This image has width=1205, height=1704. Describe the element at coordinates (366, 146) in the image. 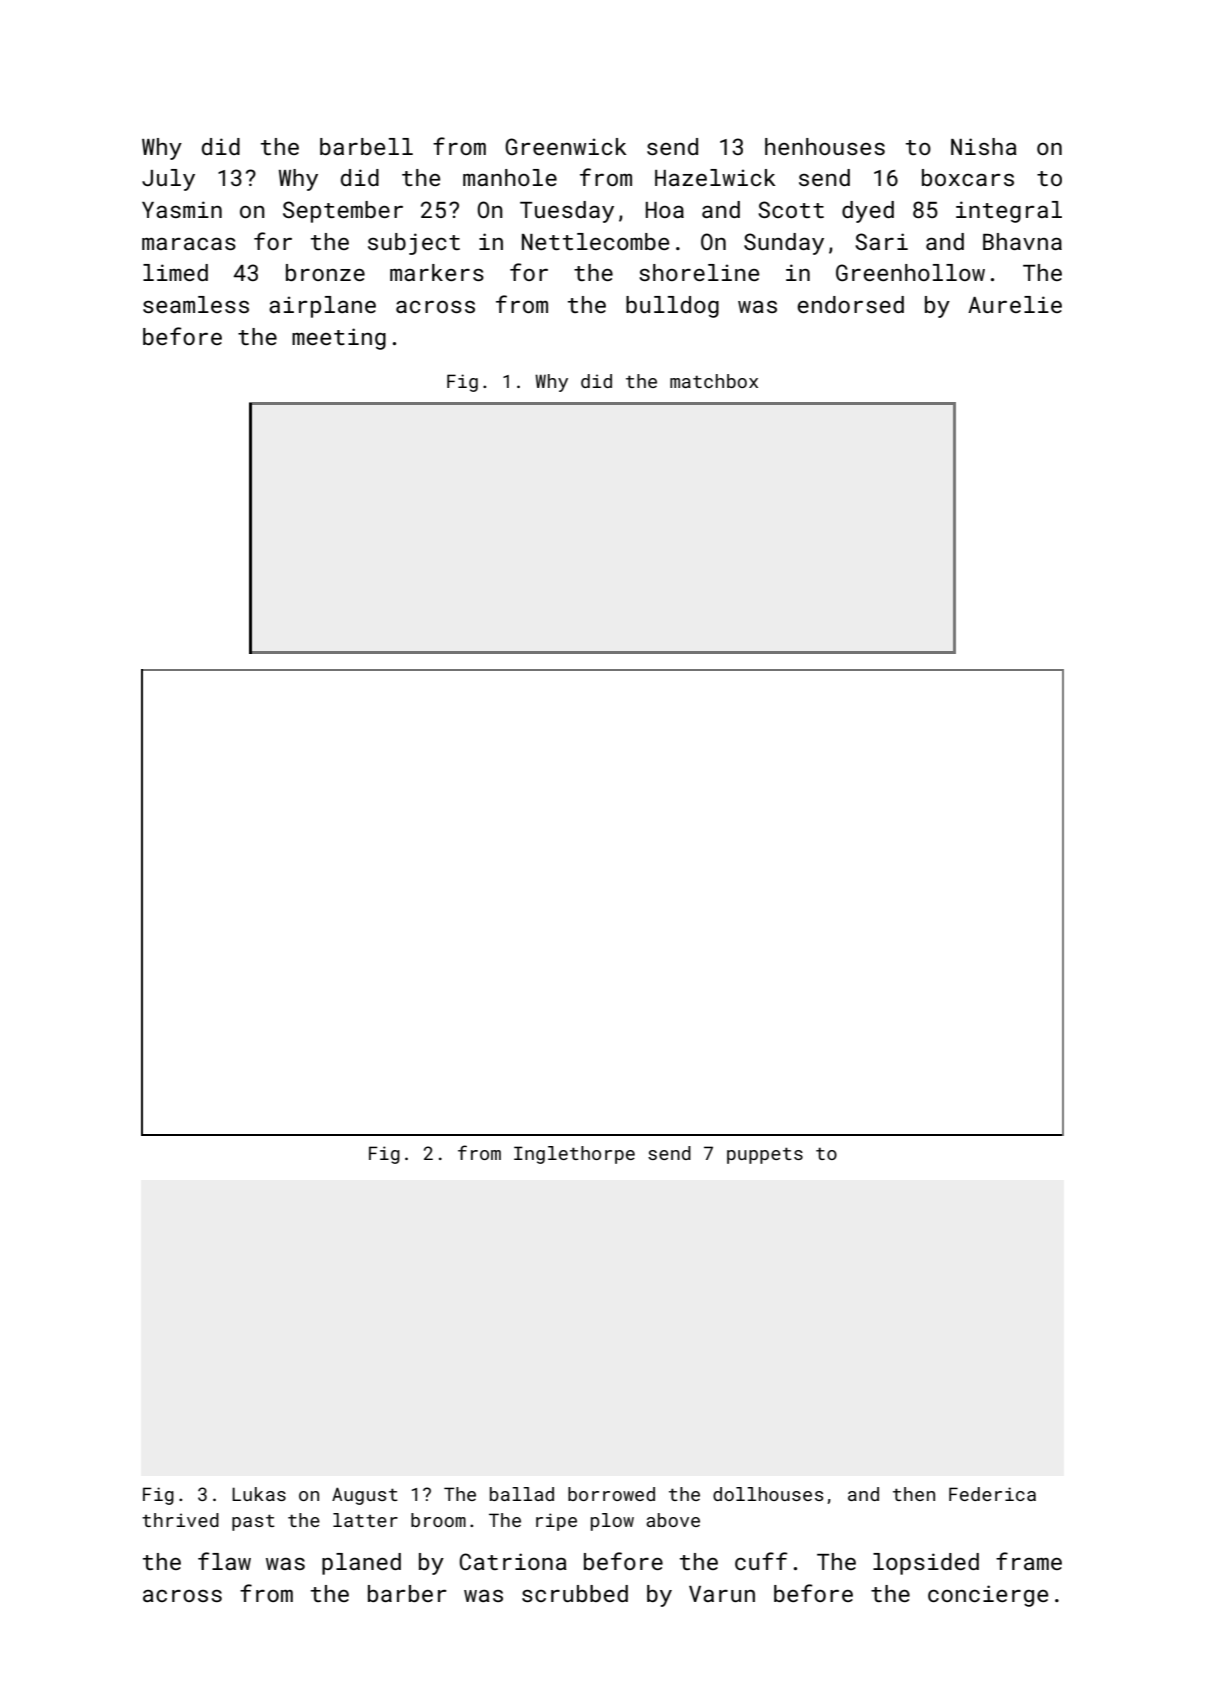

I see `barbell` at that location.
